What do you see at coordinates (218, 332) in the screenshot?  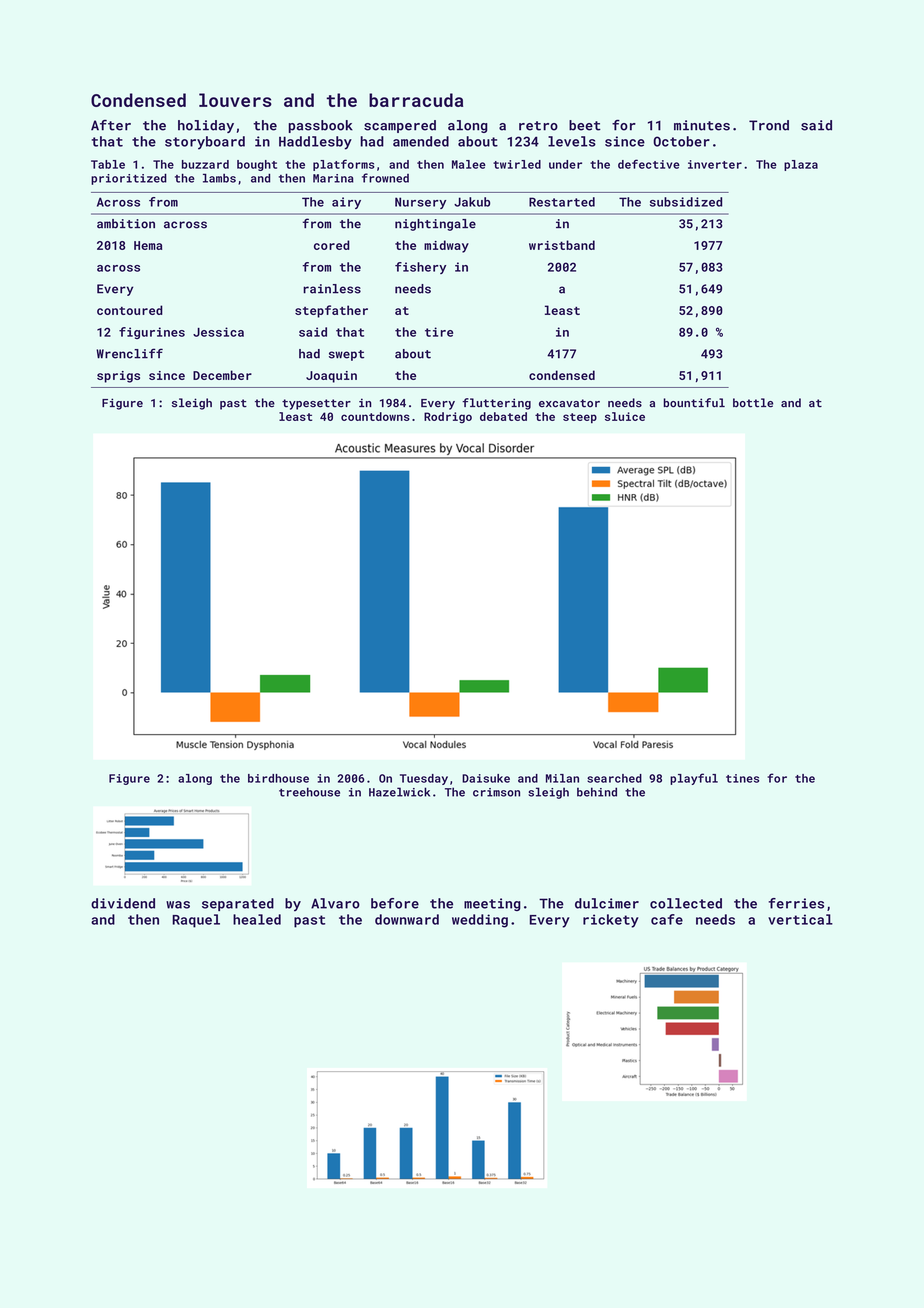 I see `Jessica` at bounding box center [218, 332].
